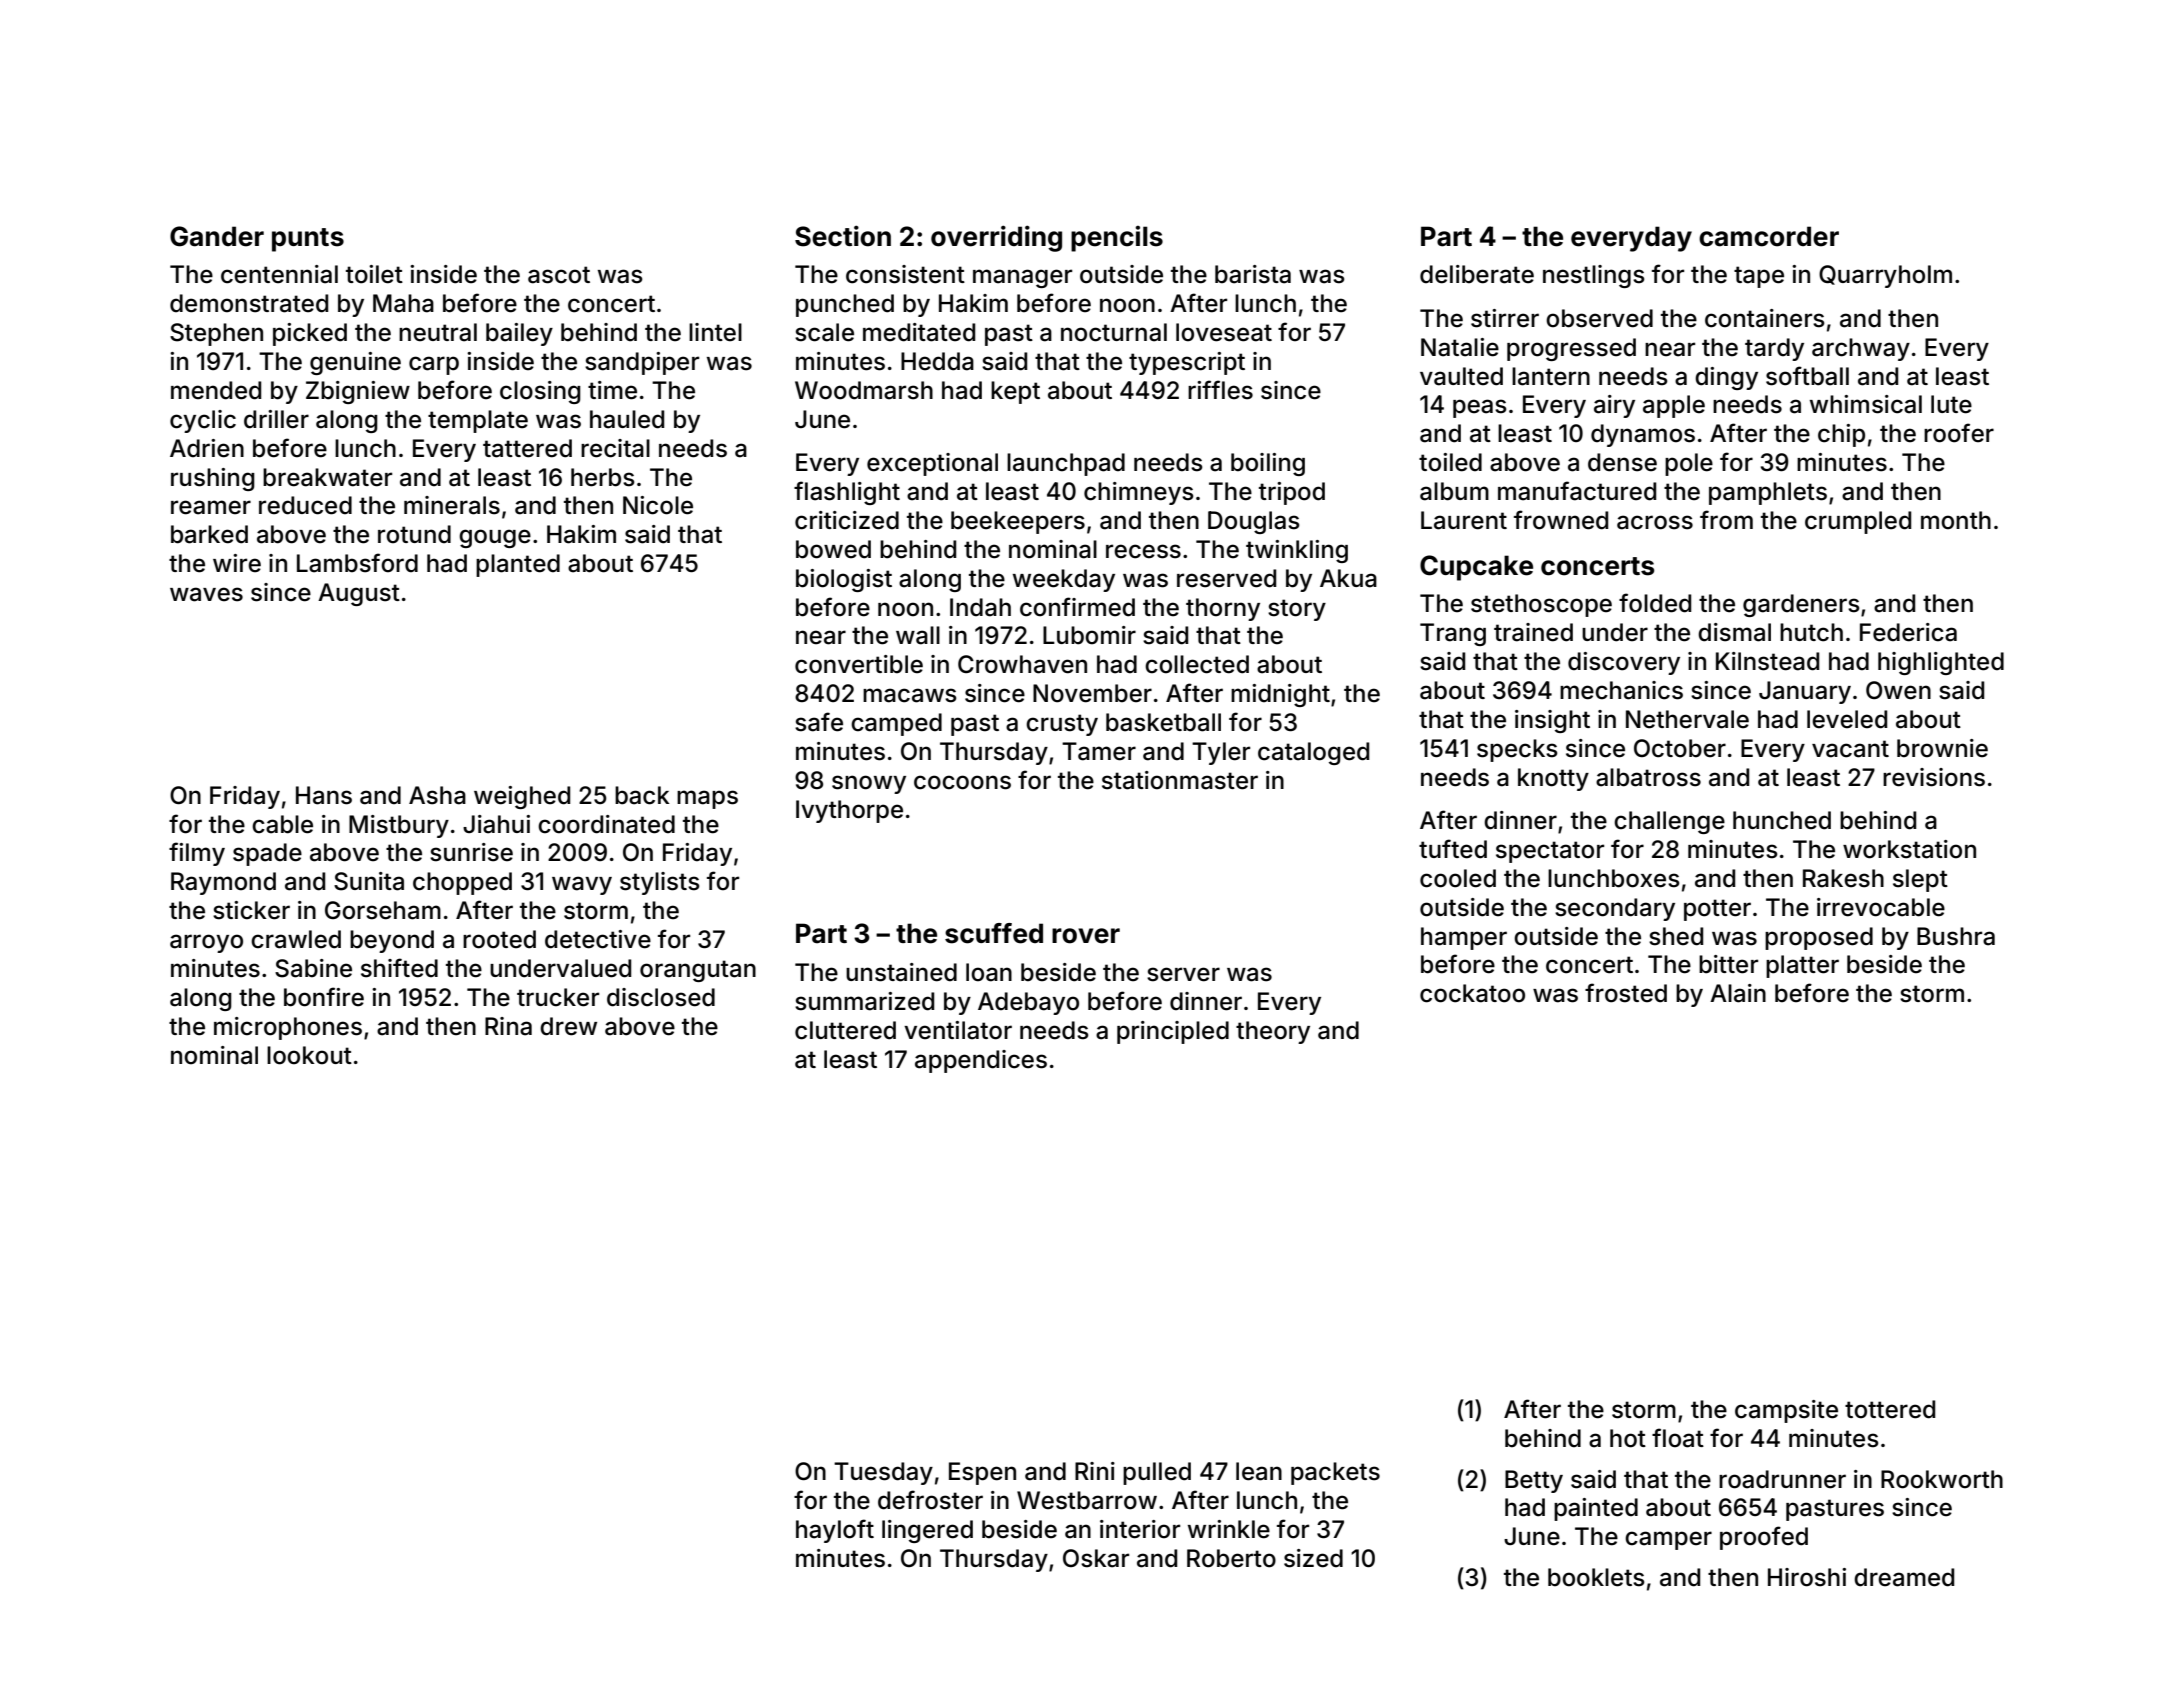 This document has height=1683, width=2178. What do you see at coordinates (327, 477) in the document?
I see `breakwater` at bounding box center [327, 477].
